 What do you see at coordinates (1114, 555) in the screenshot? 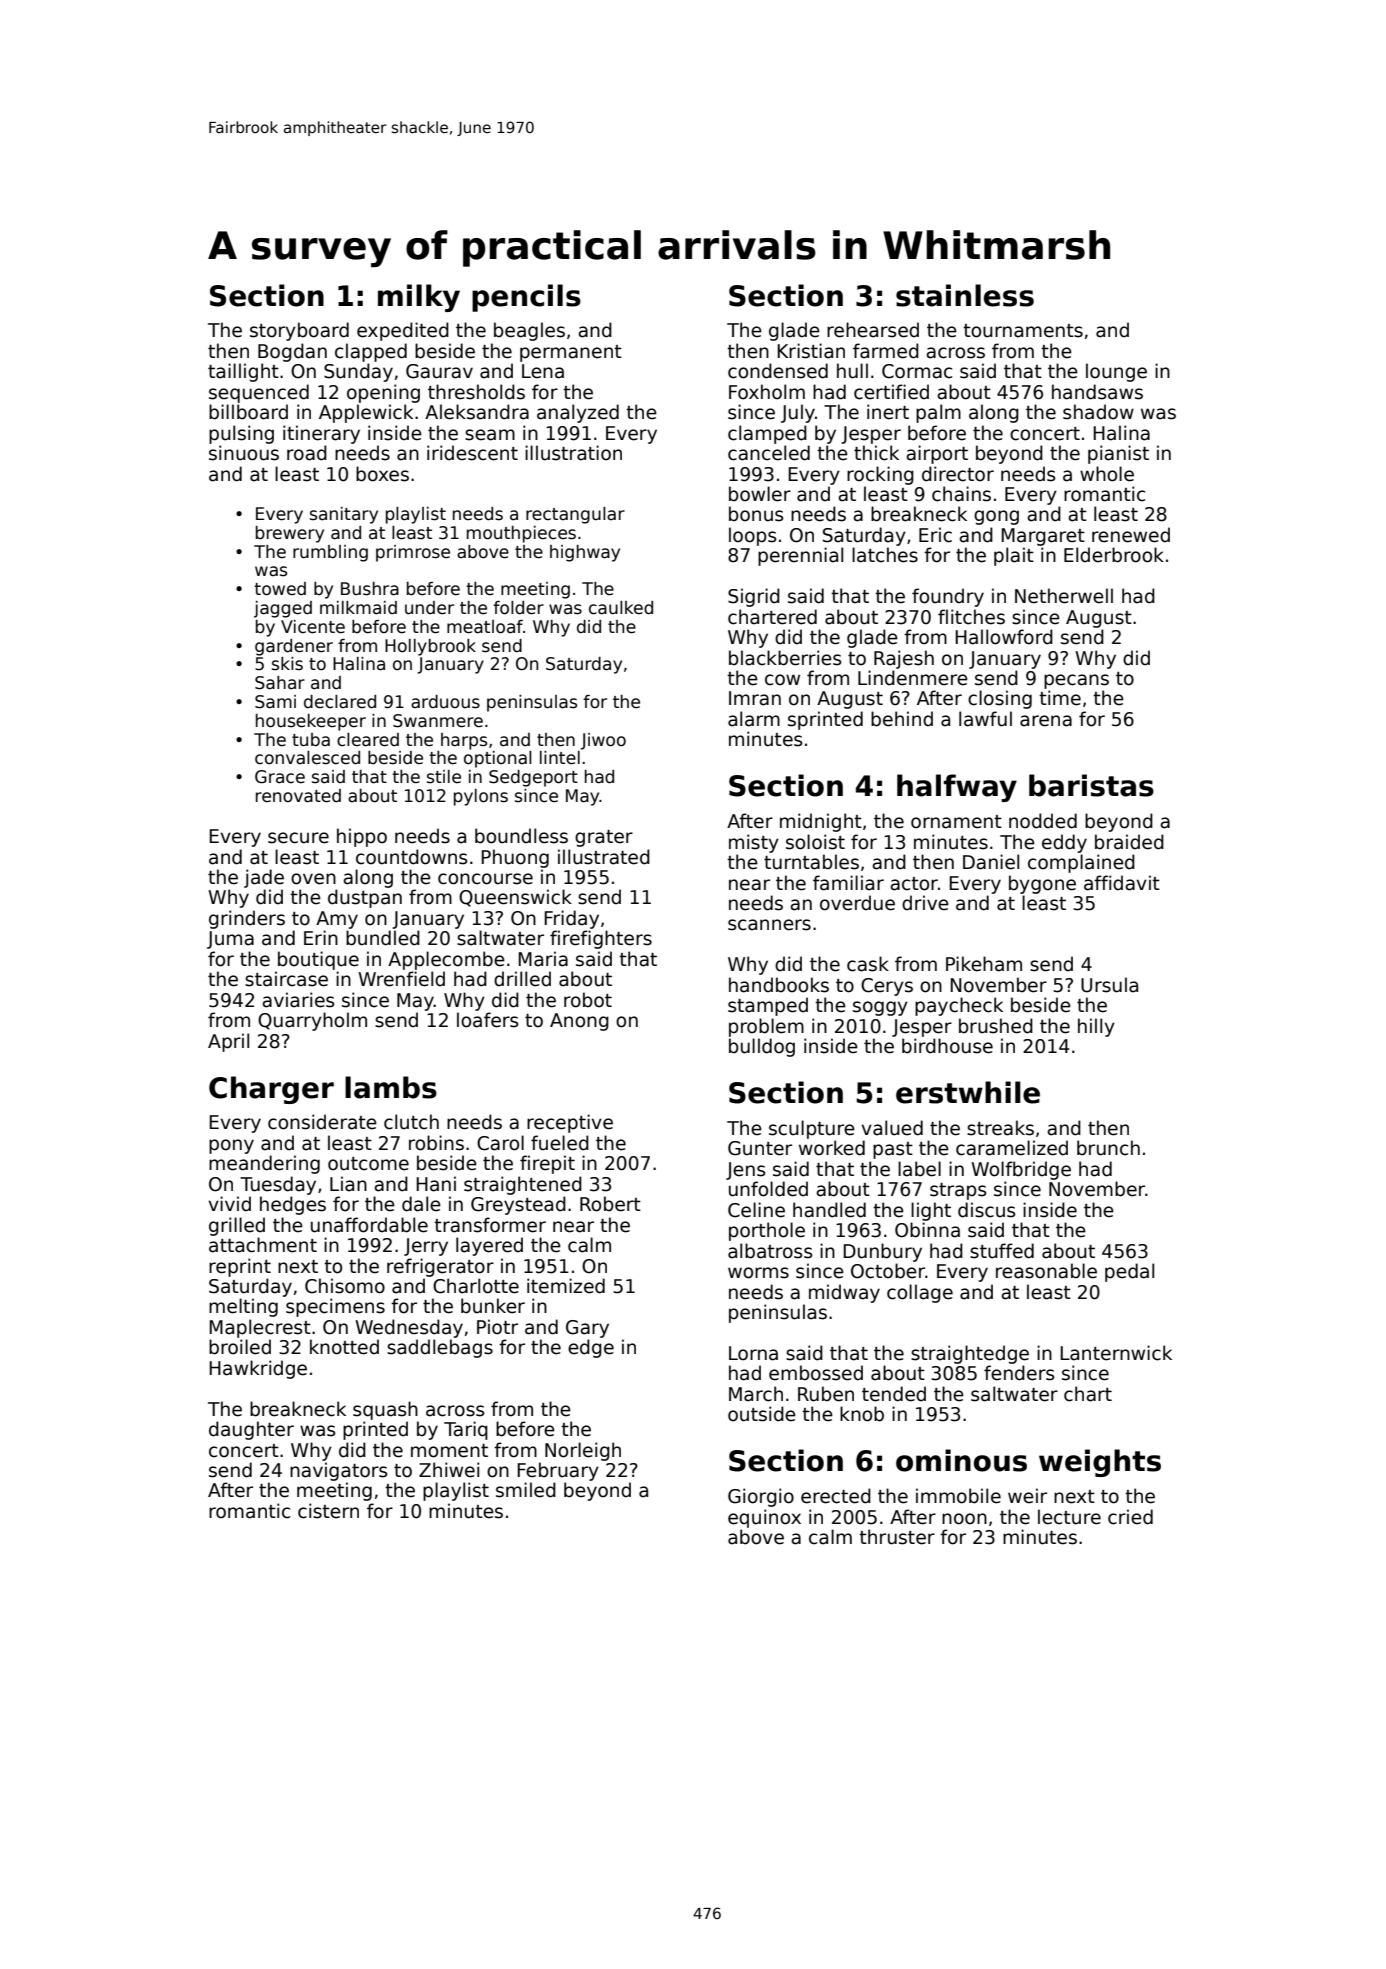
I see `Elderbrook` at bounding box center [1114, 555].
